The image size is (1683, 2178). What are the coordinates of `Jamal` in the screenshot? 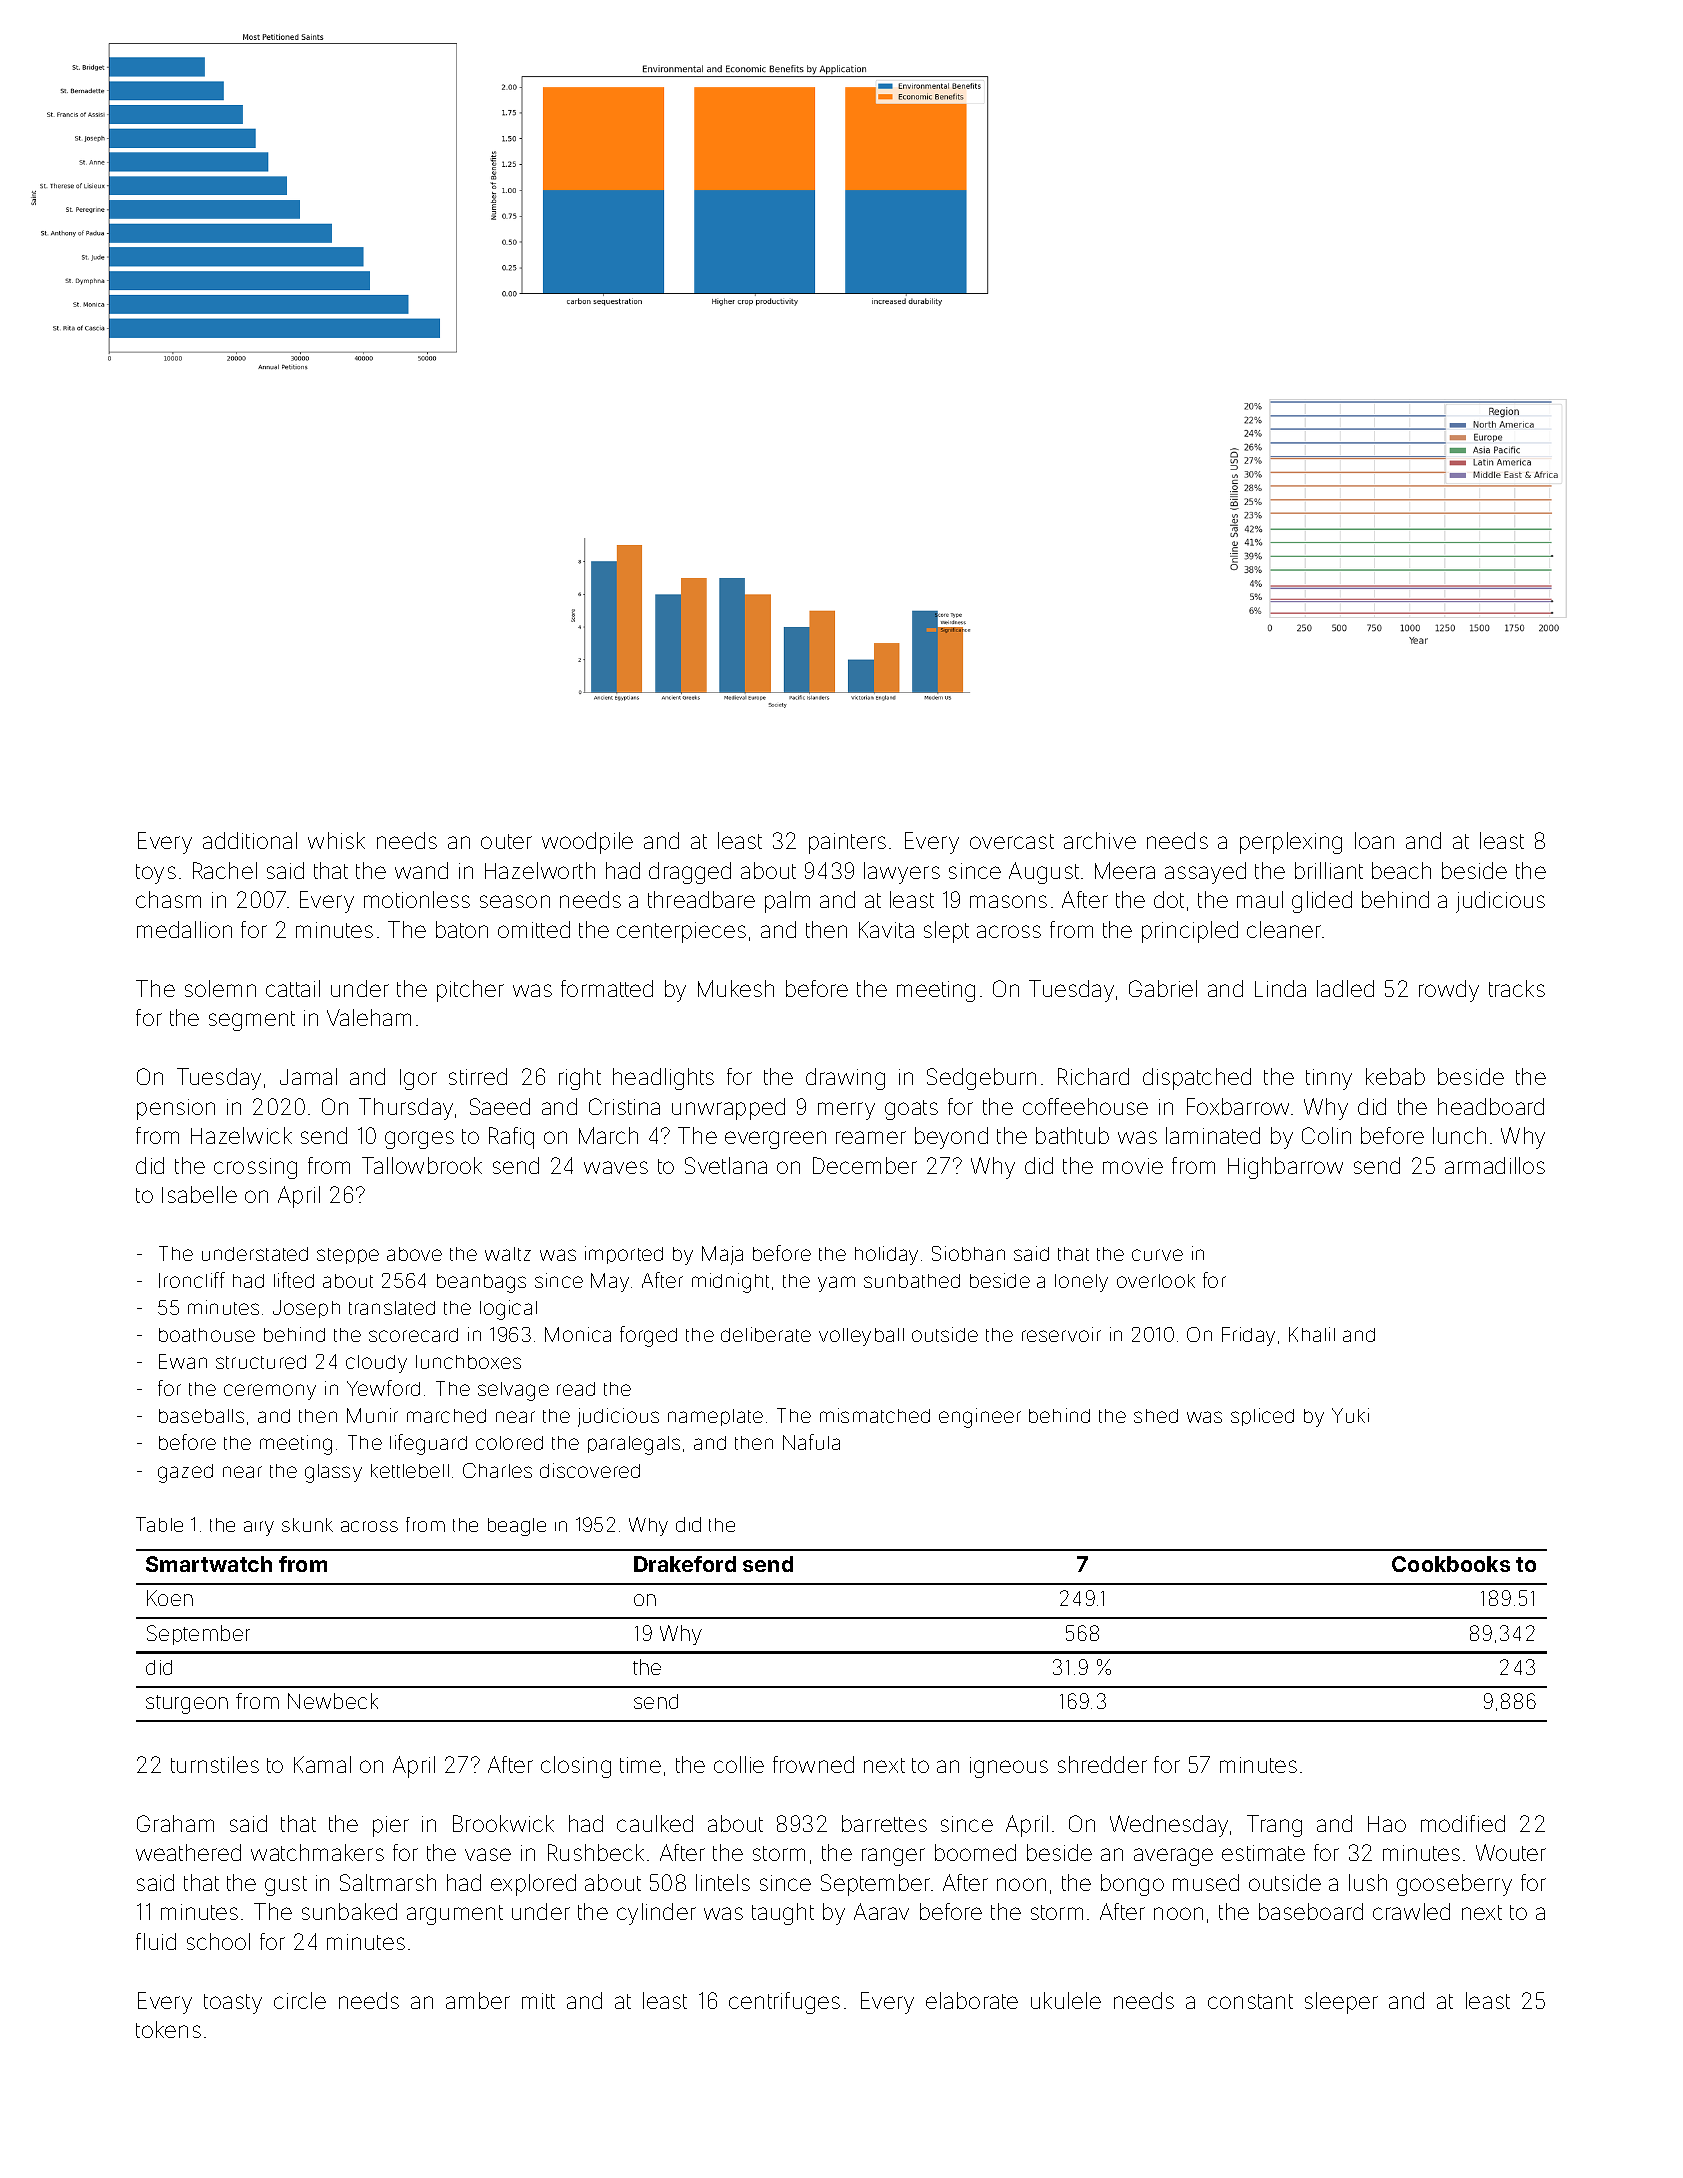 It's located at (308, 1076).
